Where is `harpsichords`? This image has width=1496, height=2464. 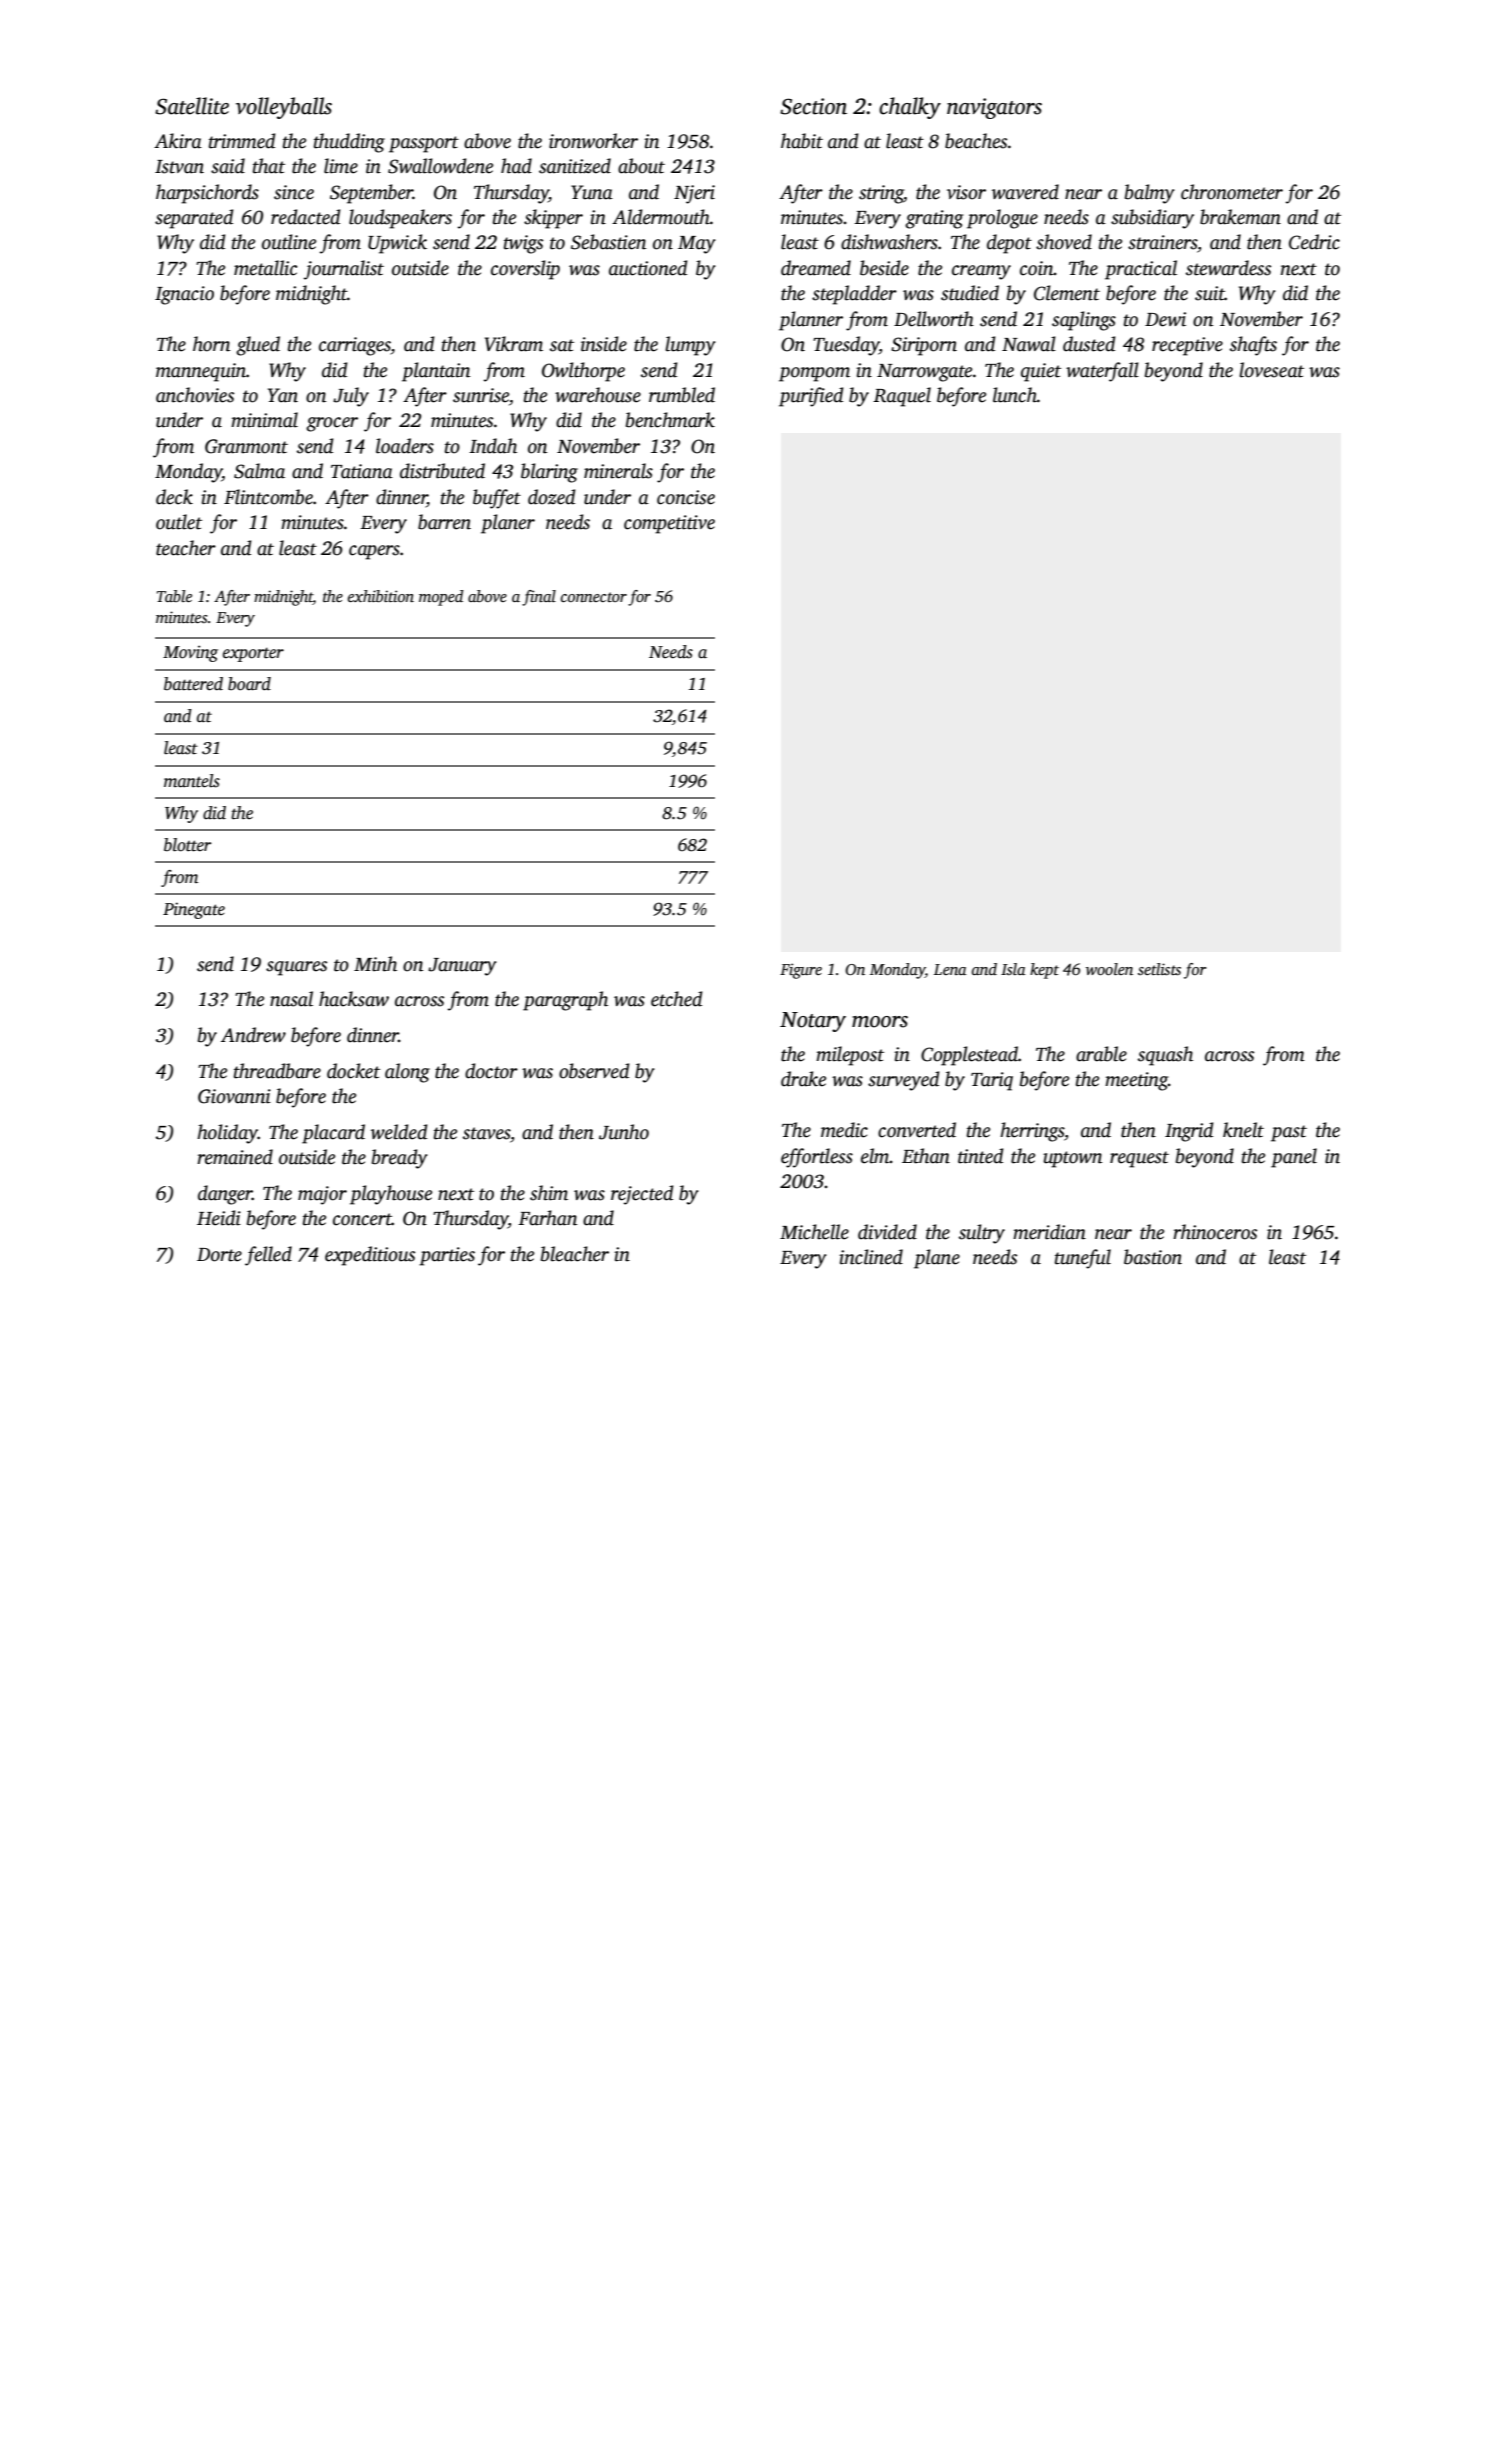
harpsichords is located at coordinates (207, 194).
